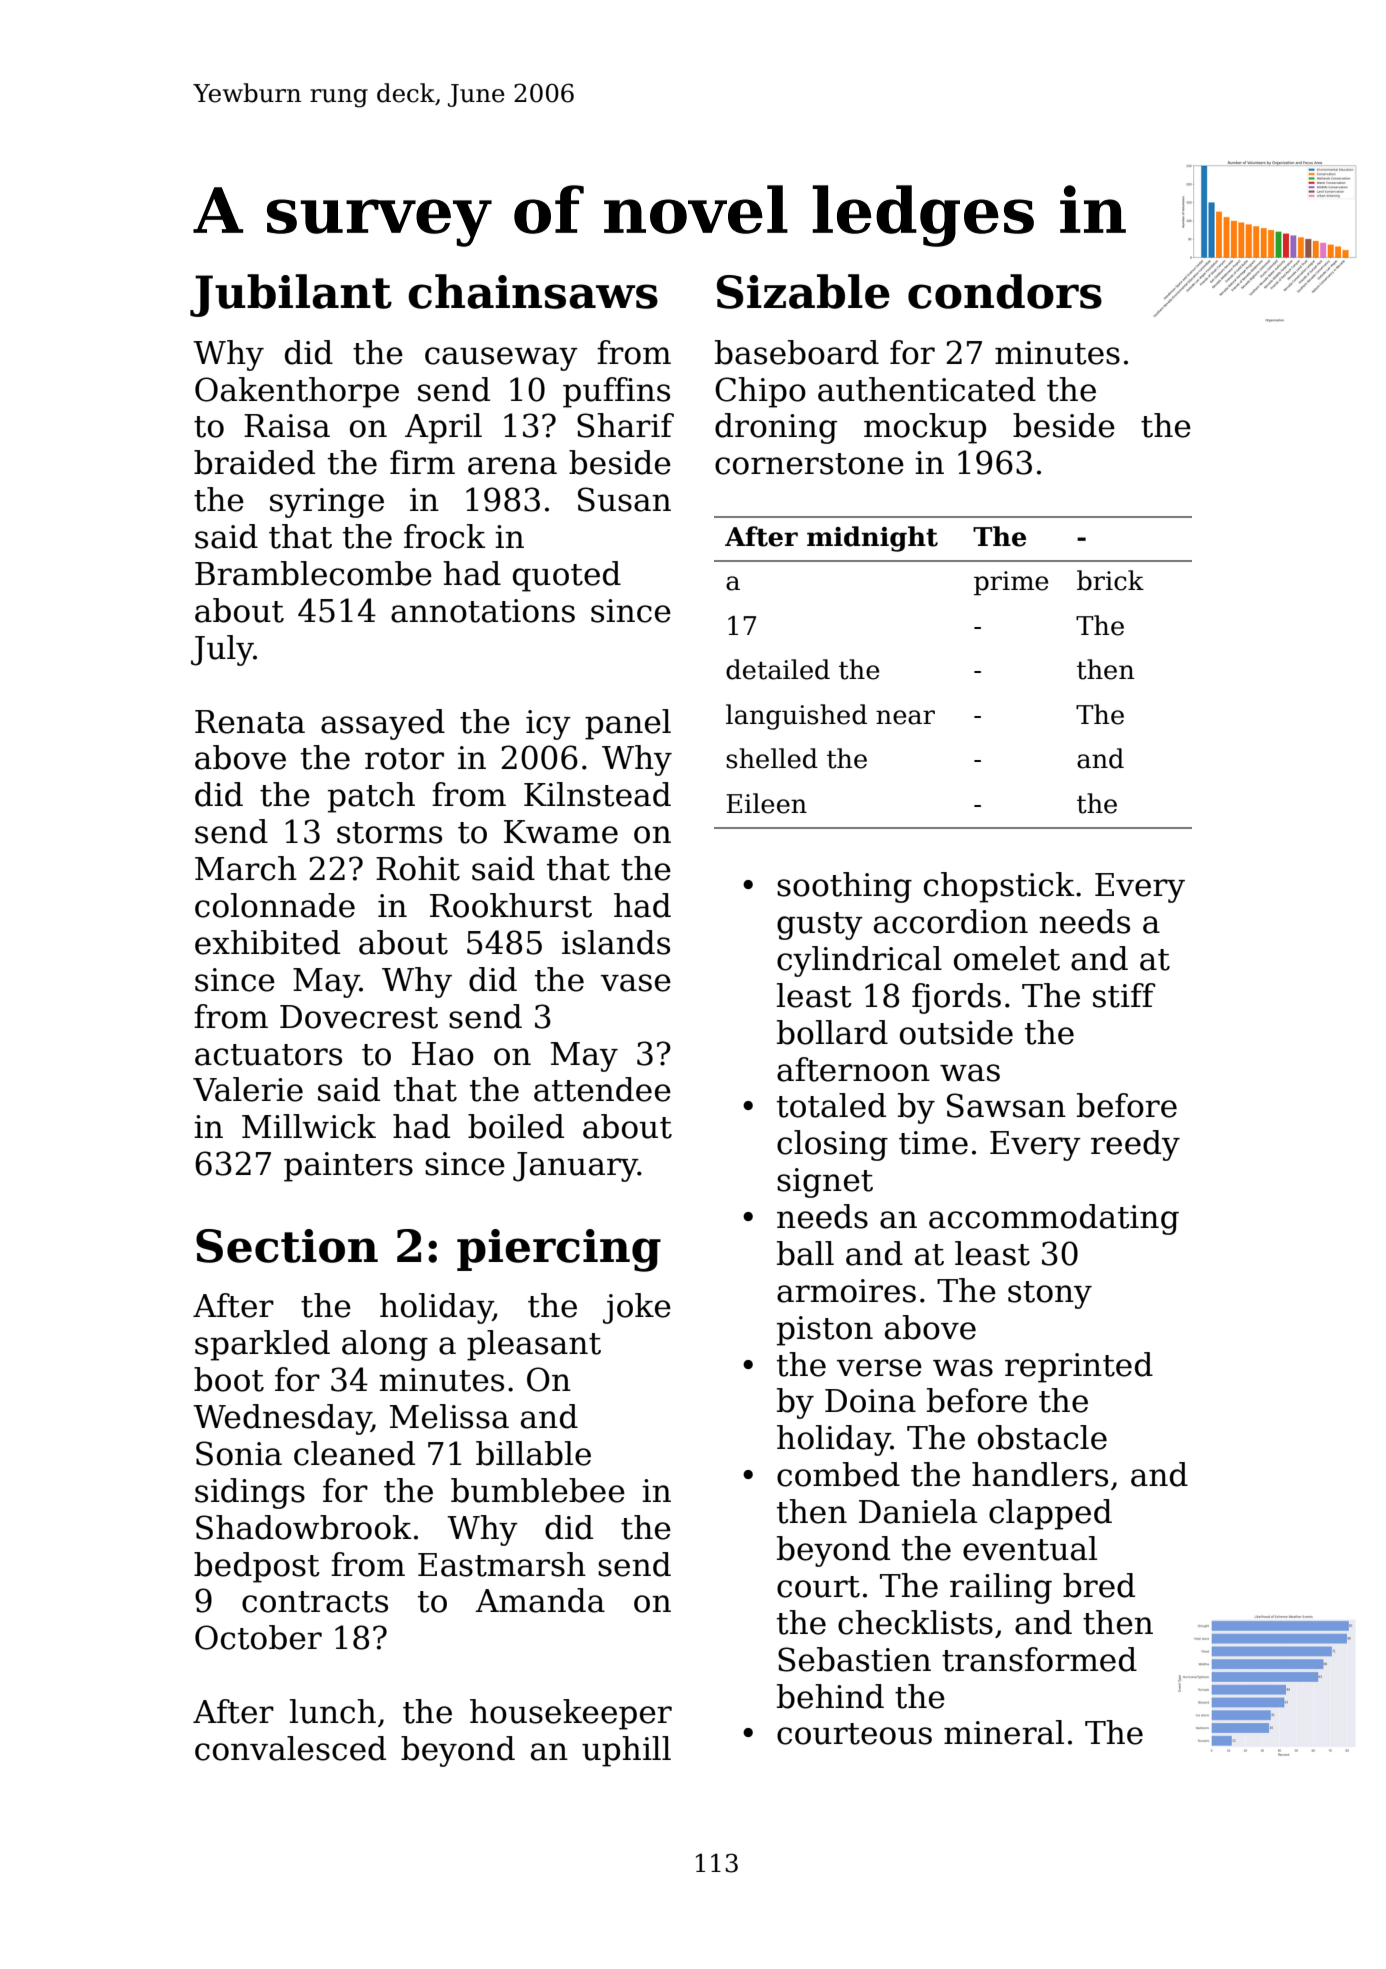  Describe the element at coordinates (1039, 1659) in the screenshot. I see `transformed` at that location.
